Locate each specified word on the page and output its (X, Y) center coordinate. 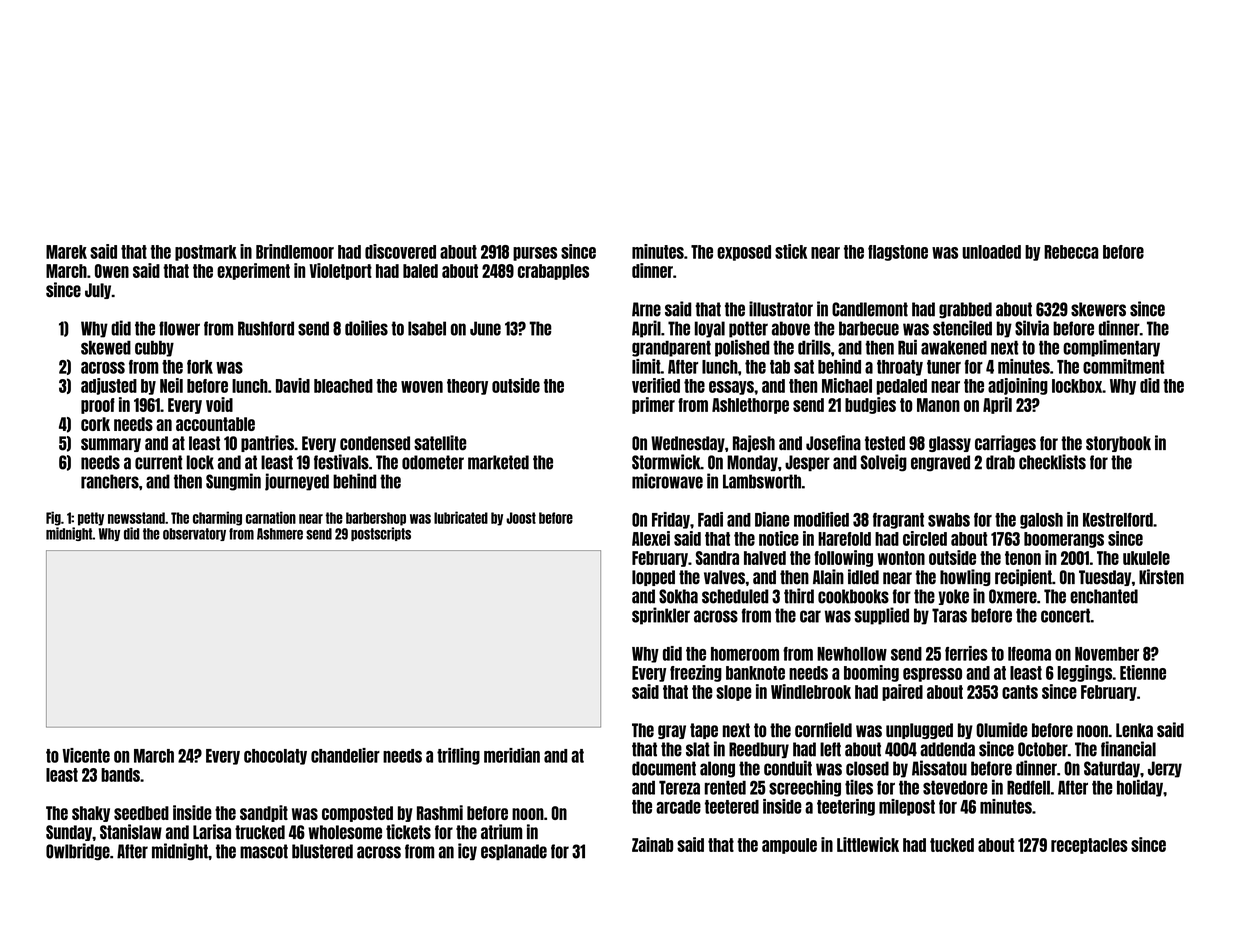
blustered (322, 851)
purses (535, 254)
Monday (752, 463)
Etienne (1143, 672)
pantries (267, 443)
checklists (1052, 462)
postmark (206, 253)
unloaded (991, 252)
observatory (194, 534)
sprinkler (661, 616)
